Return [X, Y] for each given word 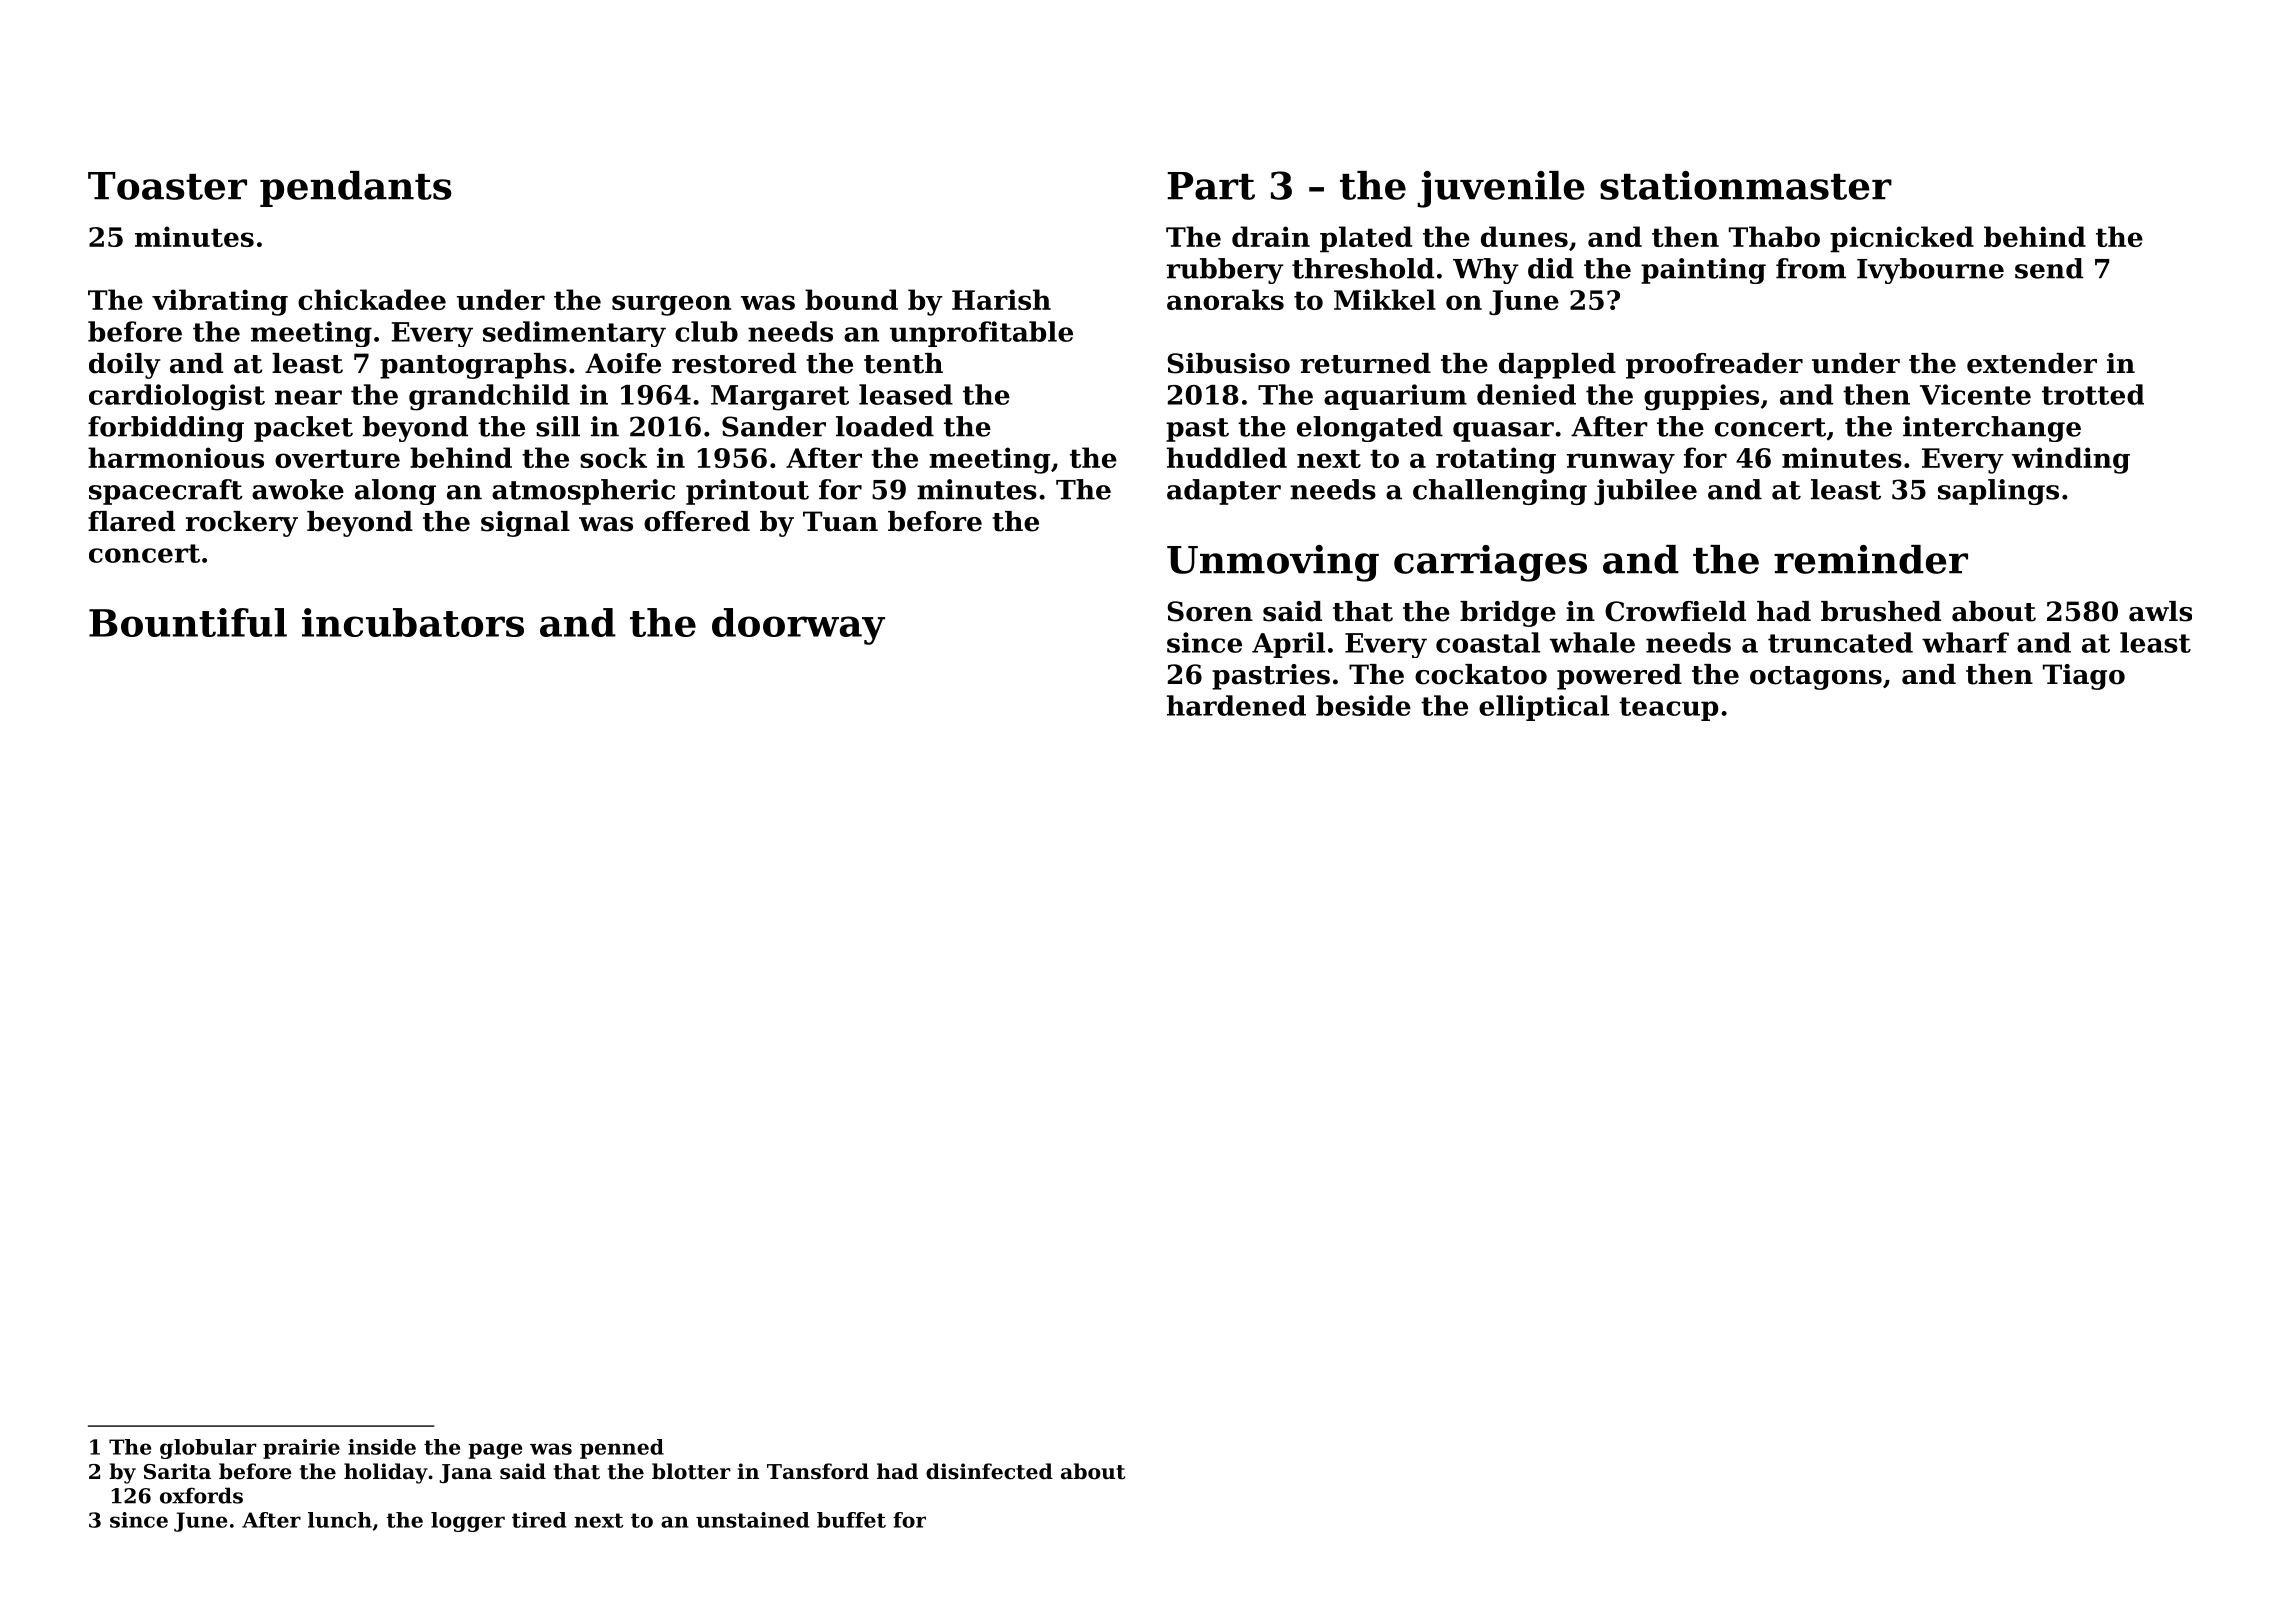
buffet [851, 1520]
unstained [752, 1520]
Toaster [167, 186]
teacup [1668, 709]
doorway [798, 626]
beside [1363, 705]
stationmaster [1746, 185]
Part [1211, 186]
